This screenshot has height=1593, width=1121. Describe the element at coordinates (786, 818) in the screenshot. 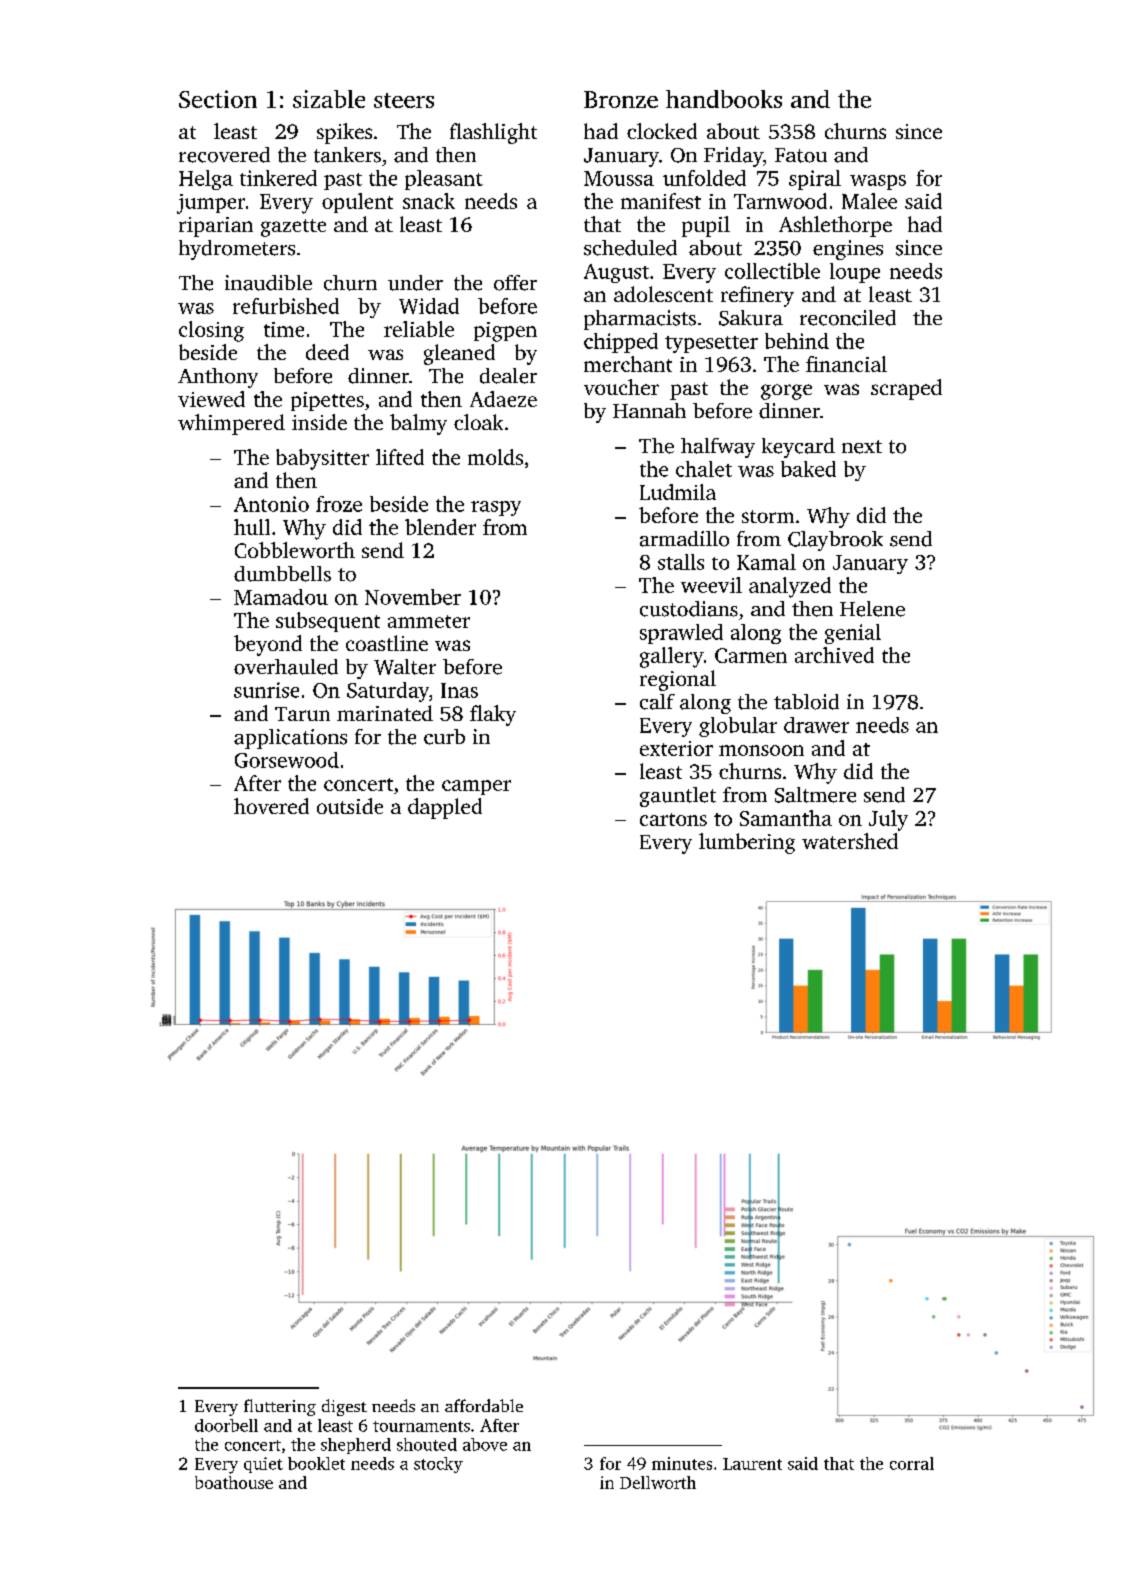

I see `Samantha` at that location.
